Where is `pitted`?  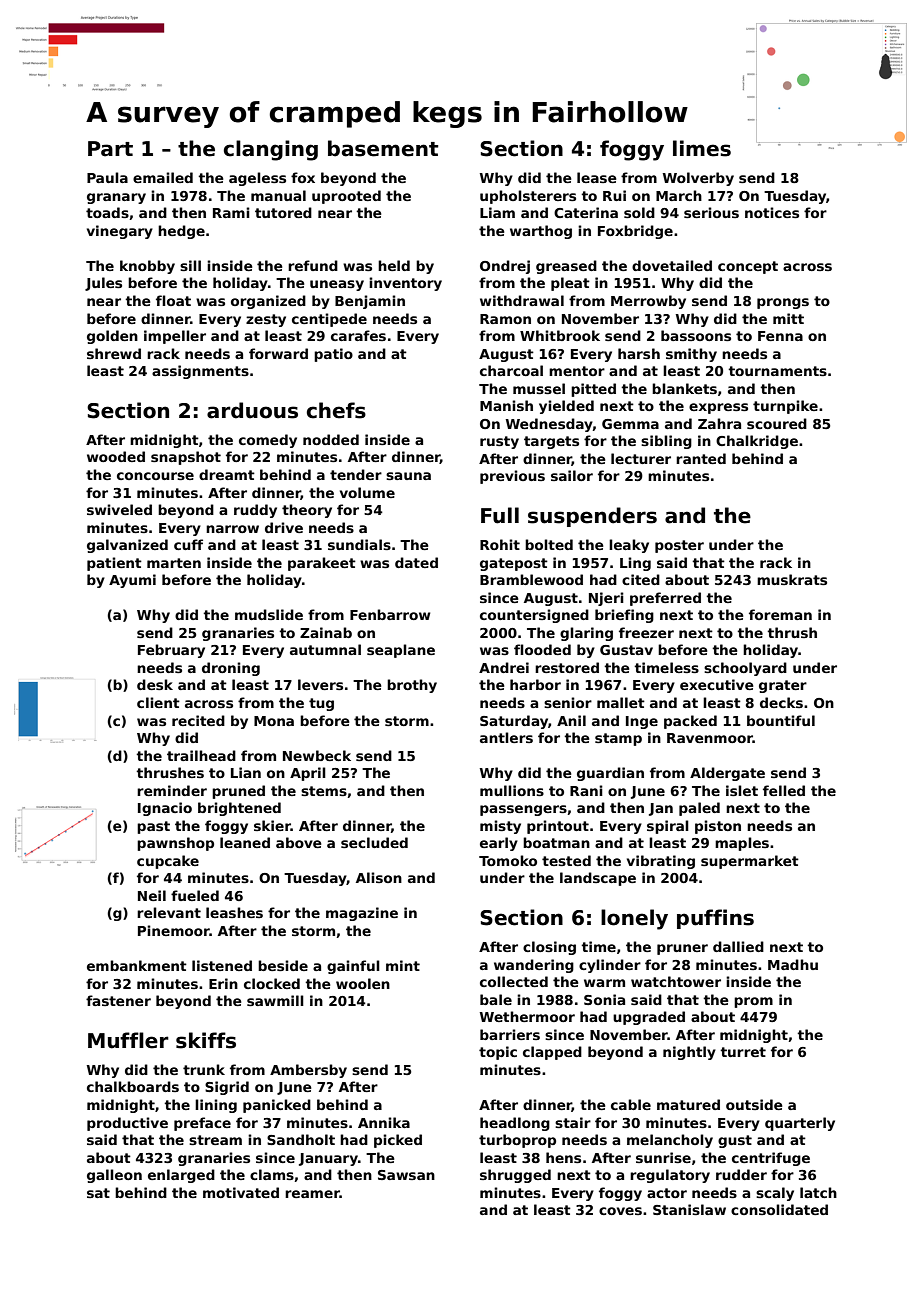
pitted is located at coordinates (593, 390).
